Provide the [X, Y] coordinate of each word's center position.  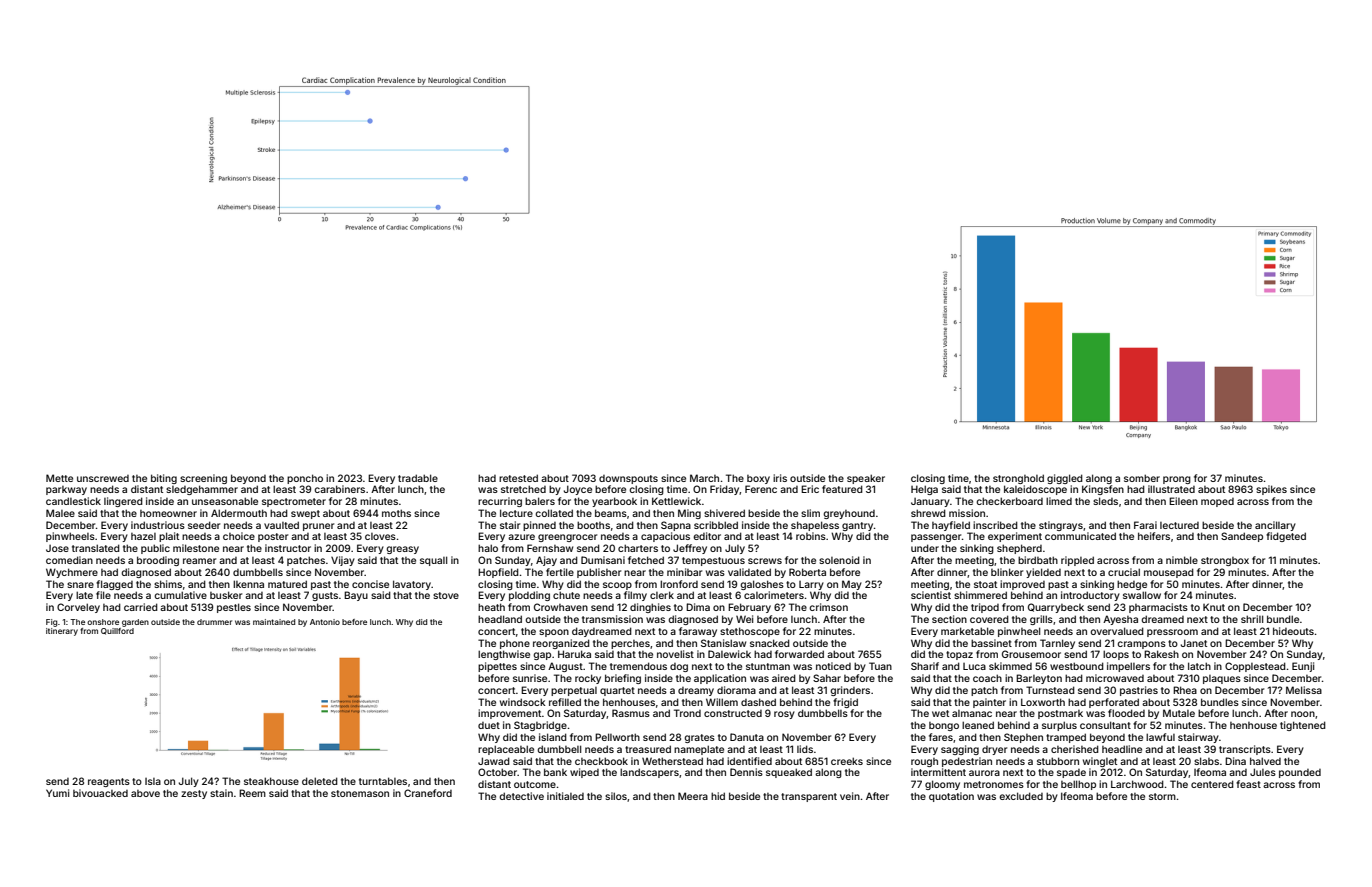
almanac [972, 713]
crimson [828, 607]
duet [489, 725]
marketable [967, 631]
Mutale [1179, 713]
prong [1177, 480]
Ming [689, 514]
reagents [109, 782]
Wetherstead [672, 761]
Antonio [325, 622]
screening [203, 479]
